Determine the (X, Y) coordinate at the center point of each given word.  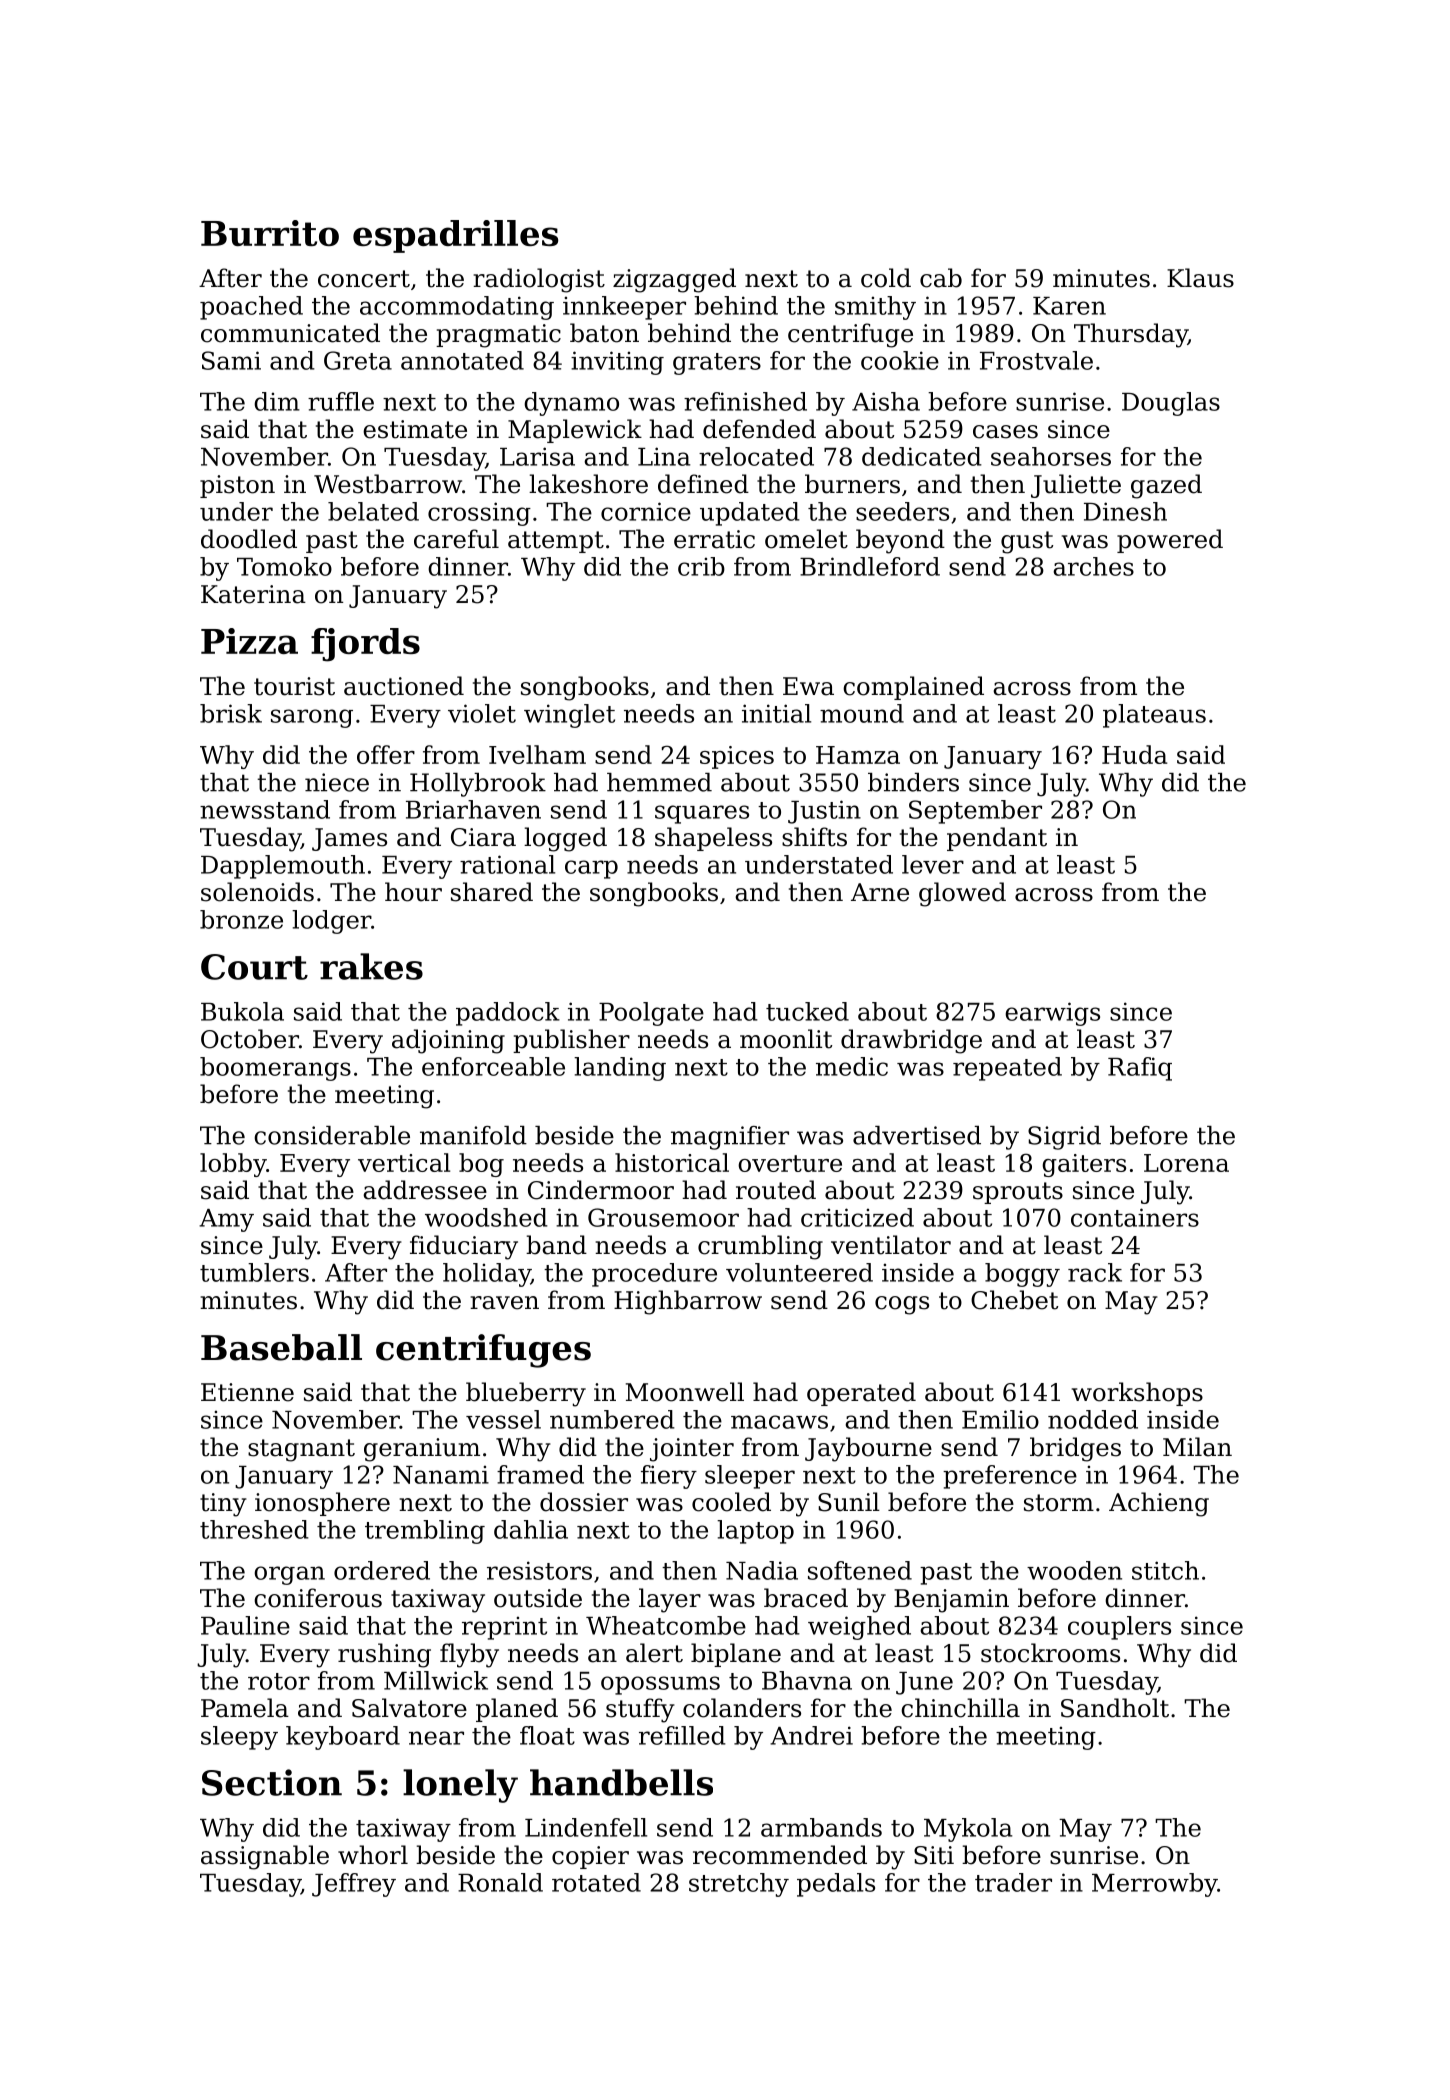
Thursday (1131, 335)
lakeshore (588, 484)
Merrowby (1154, 1885)
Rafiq (1140, 1069)
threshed (254, 1529)
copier (590, 1857)
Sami (231, 360)
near (436, 1738)
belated (373, 511)
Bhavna (807, 1680)
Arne (880, 892)
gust (1027, 542)
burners (852, 484)
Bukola (242, 1011)
